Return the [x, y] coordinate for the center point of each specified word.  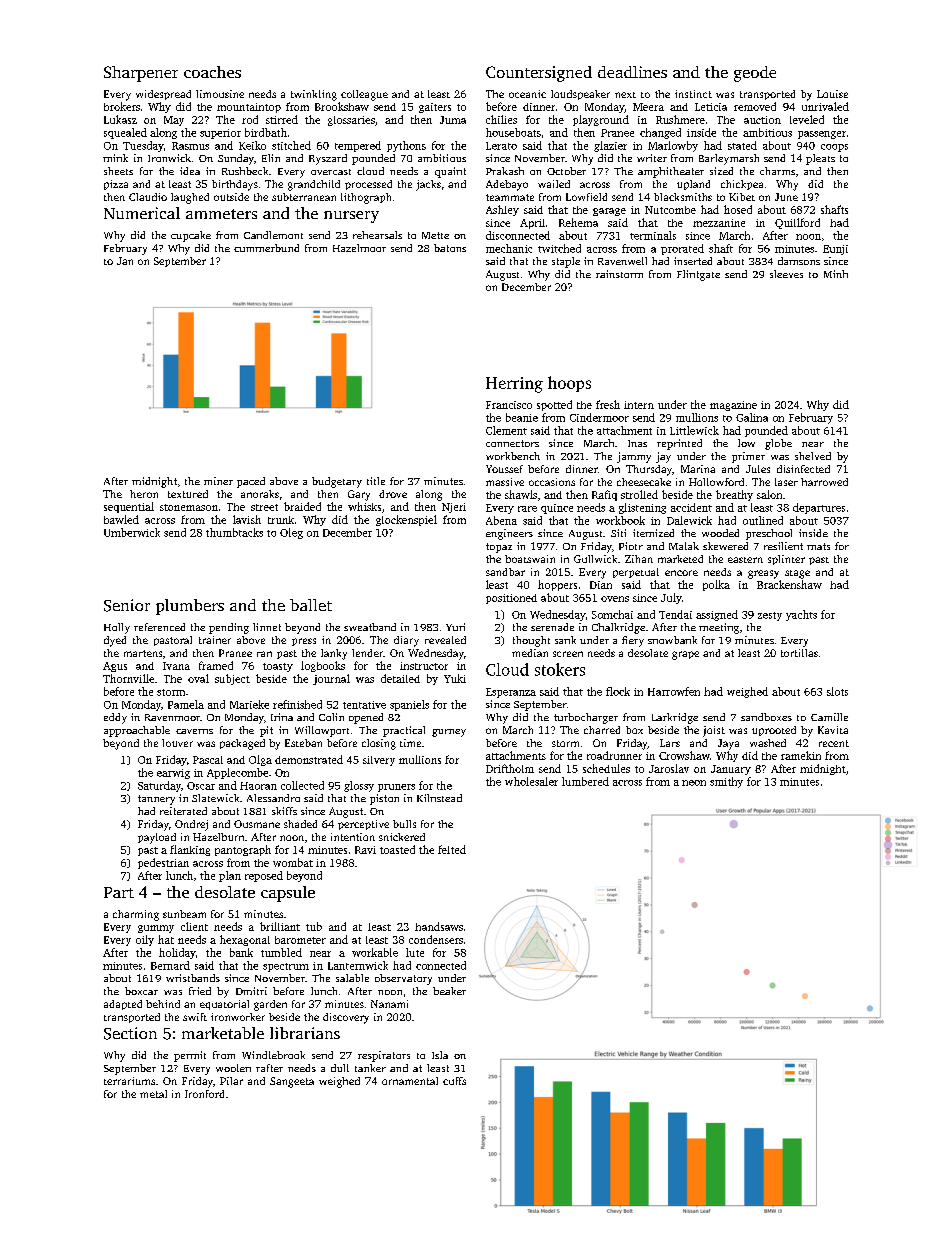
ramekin [801, 755]
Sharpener [141, 74]
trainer [215, 640]
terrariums [129, 1081]
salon [769, 494]
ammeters [221, 214]
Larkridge [675, 718]
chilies [501, 119]
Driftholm [510, 768]
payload [157, 838]
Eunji [835, 250]
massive [505, 482]
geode [755, 74]
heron [144, 494]
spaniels [409, 705]
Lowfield [586, 197]
